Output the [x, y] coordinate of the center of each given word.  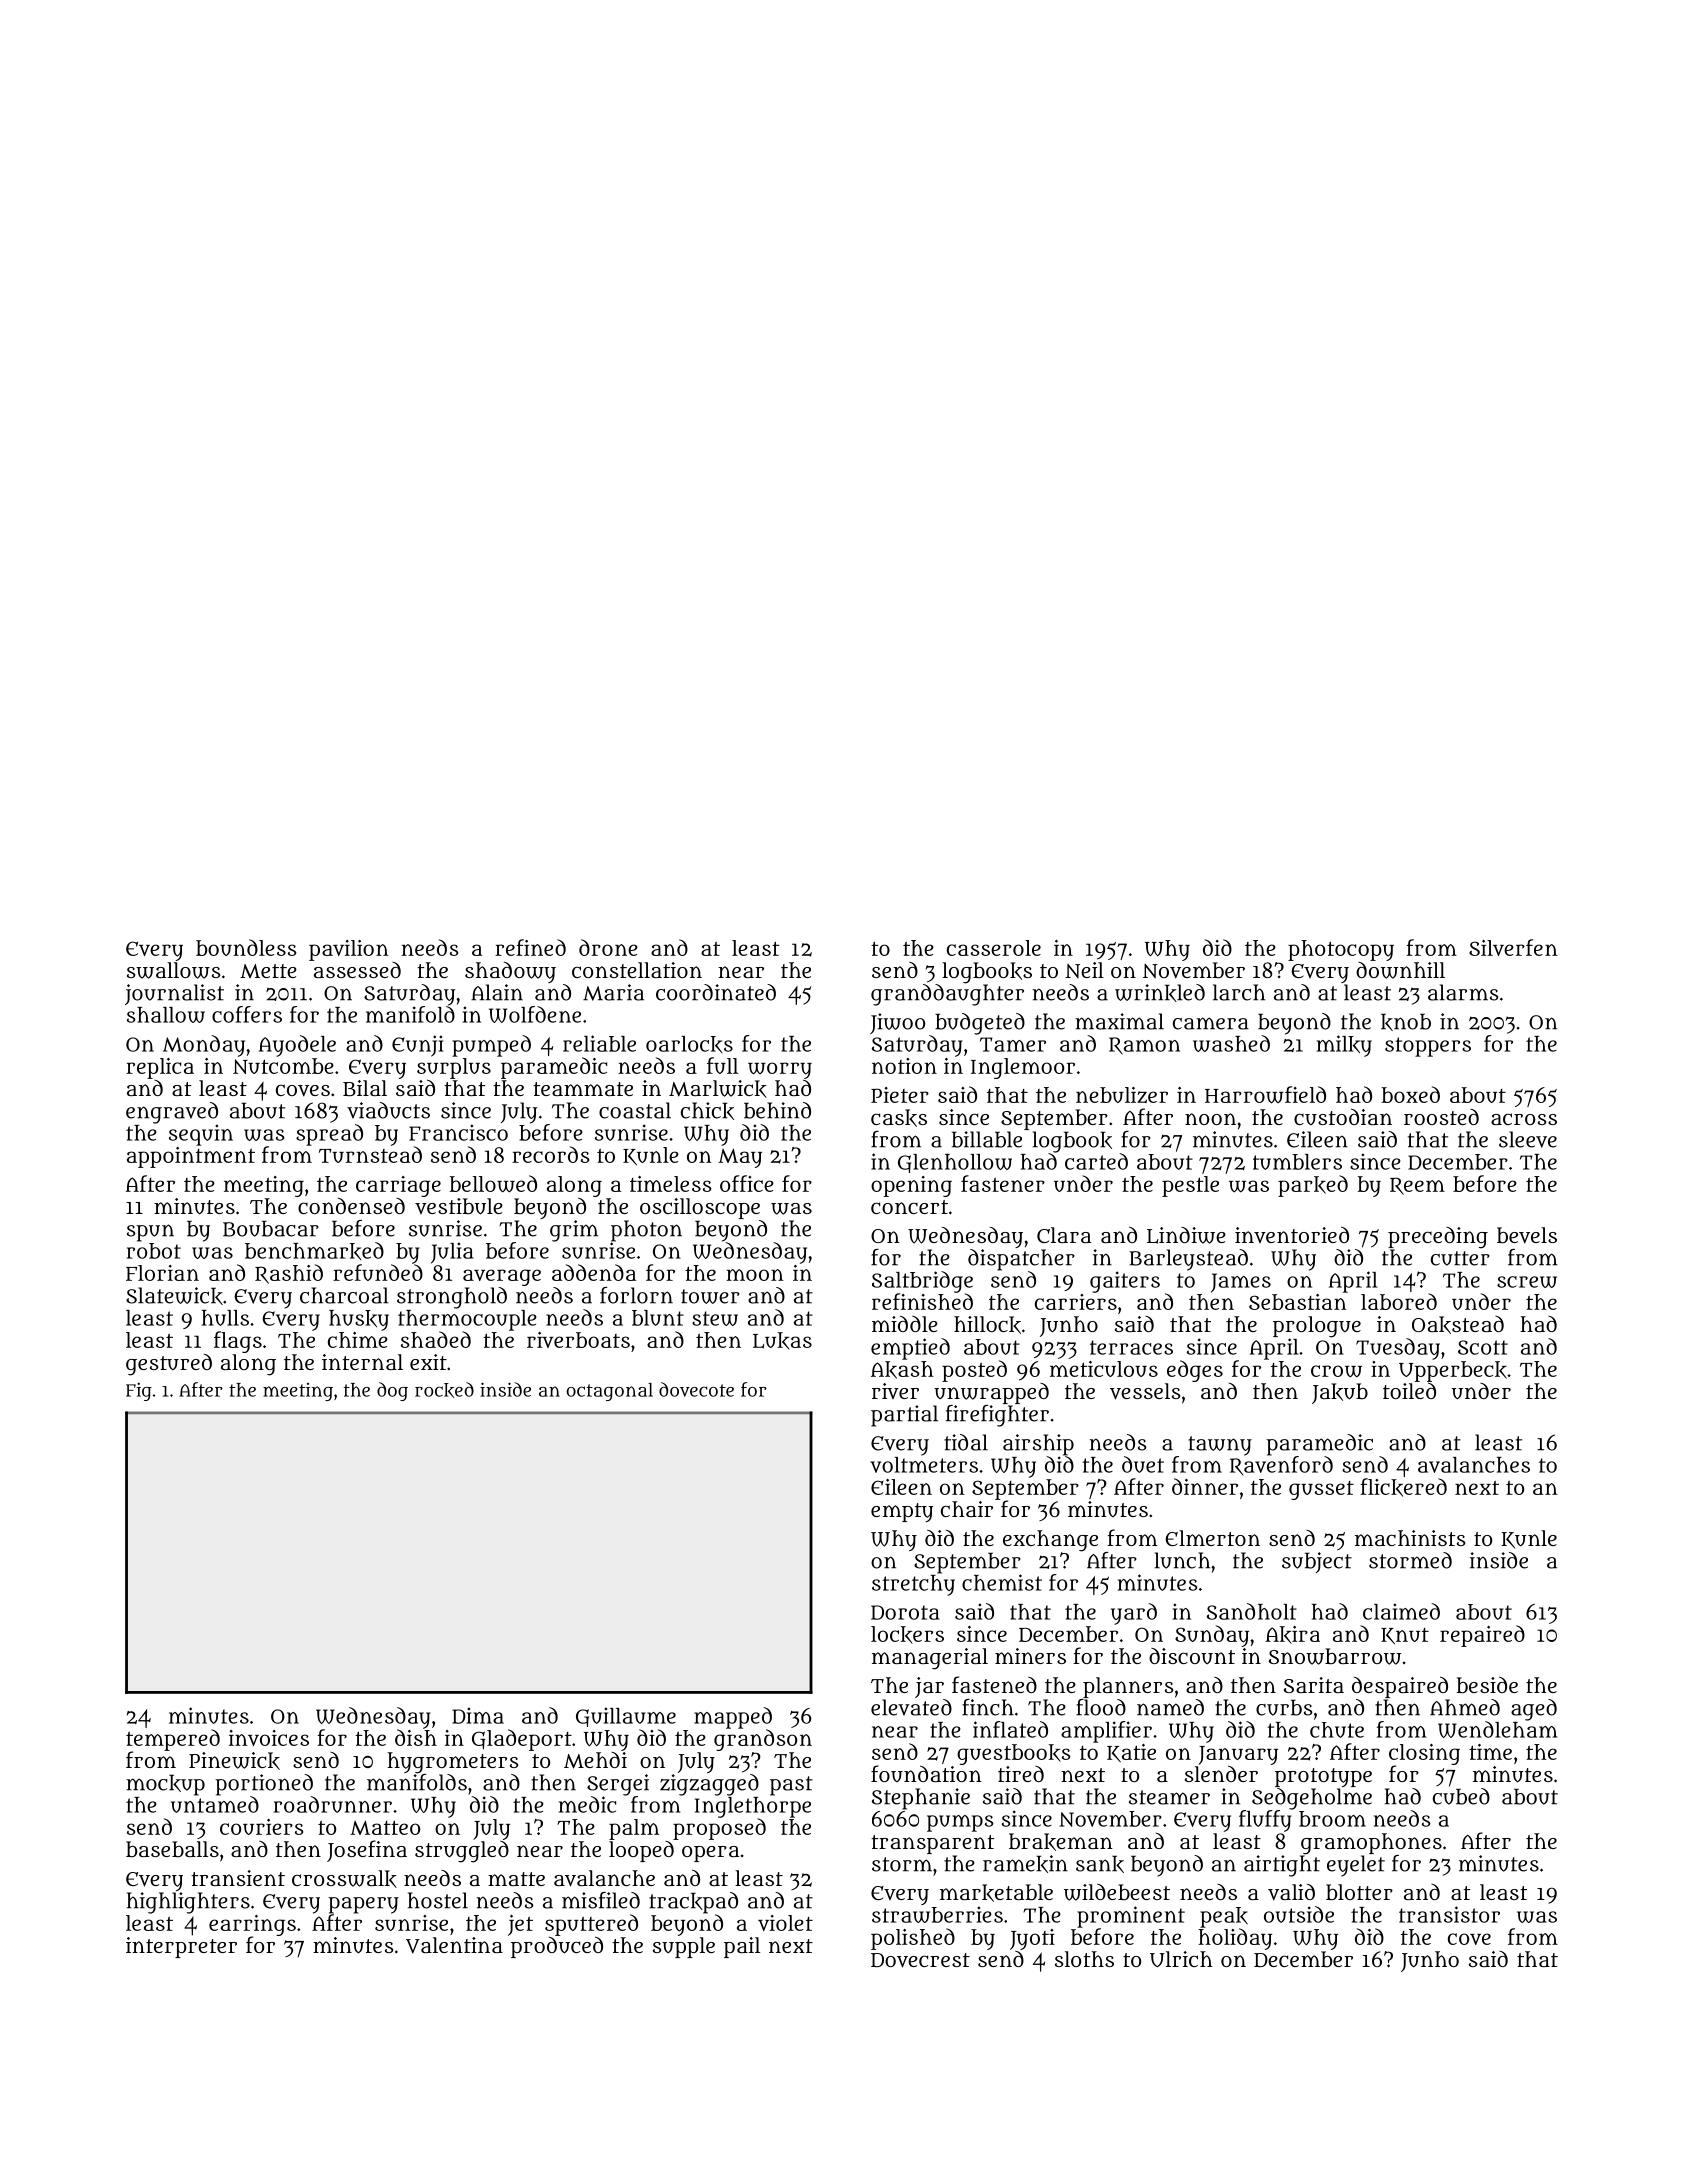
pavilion [349, 950]
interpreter [181, 1947]
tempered [173, 1740]
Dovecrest [920, 1960]
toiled [1409, 1390]
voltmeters [924, 1465]
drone [608, 947]
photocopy [1341, 950]
